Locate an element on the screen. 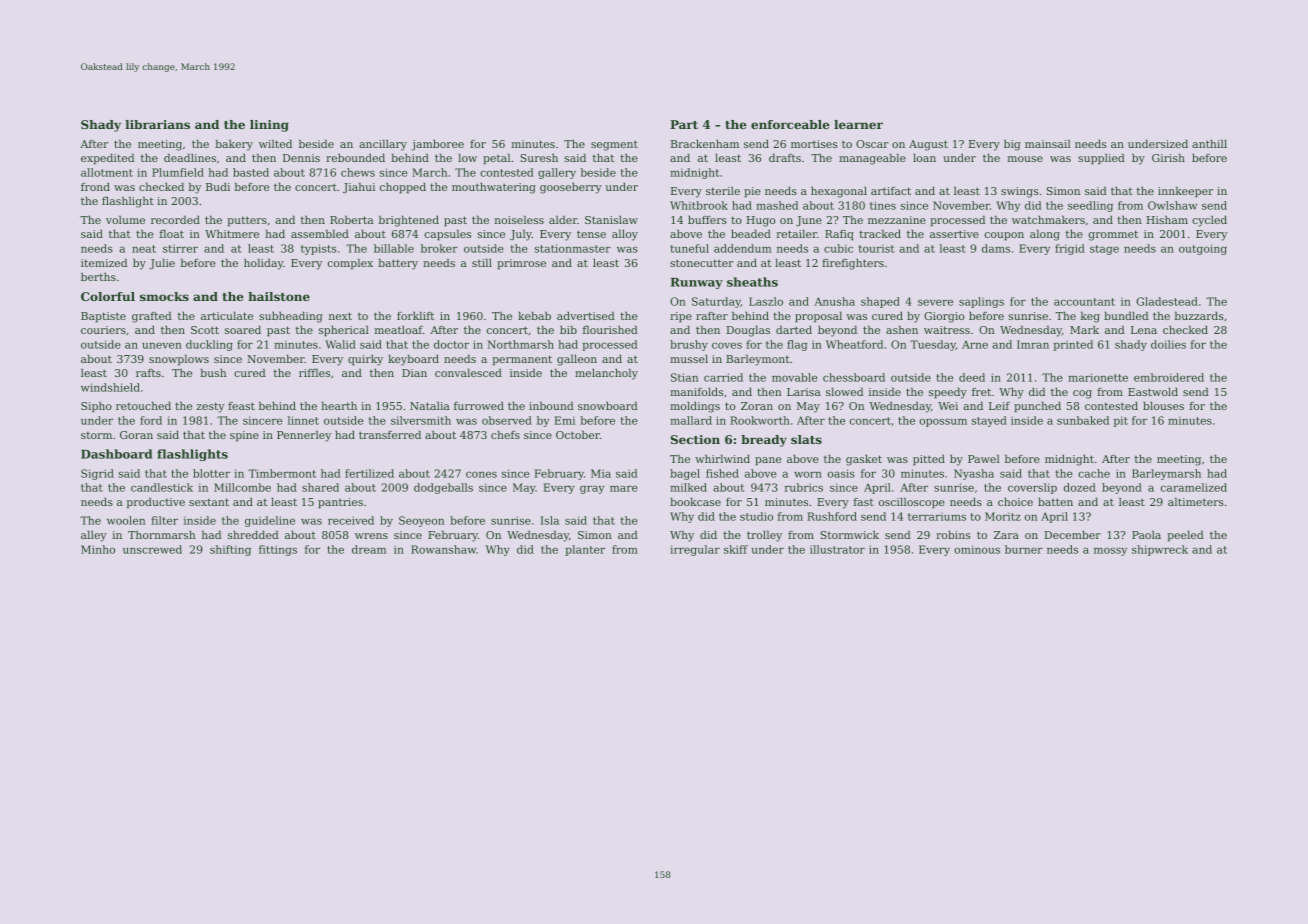  librarians is located at coordinates (157, 124).
